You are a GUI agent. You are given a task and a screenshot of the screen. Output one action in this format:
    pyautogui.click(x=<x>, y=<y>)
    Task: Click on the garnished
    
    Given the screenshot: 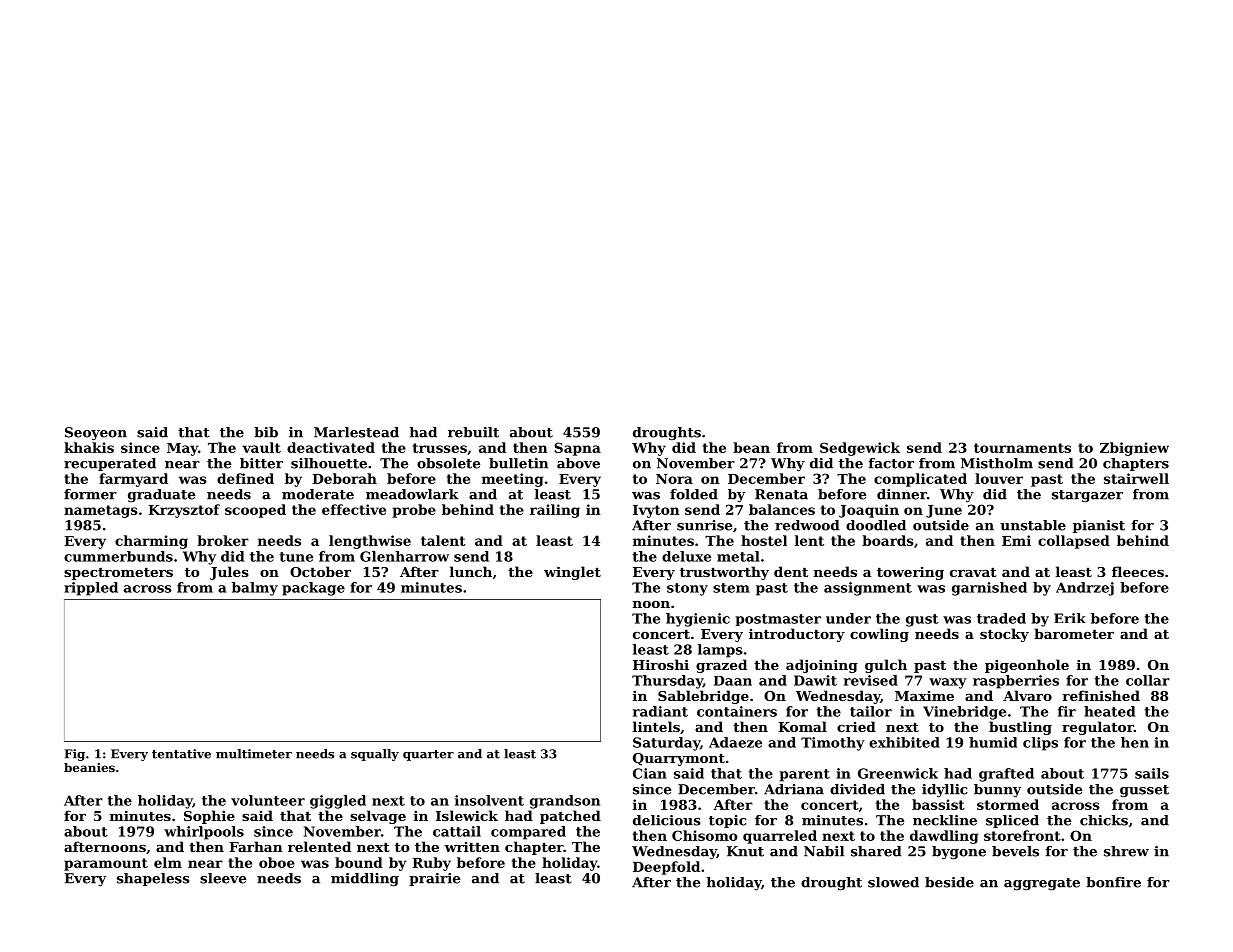 What is the action you would take?
    pyautogui.click(x=989, y=589)
